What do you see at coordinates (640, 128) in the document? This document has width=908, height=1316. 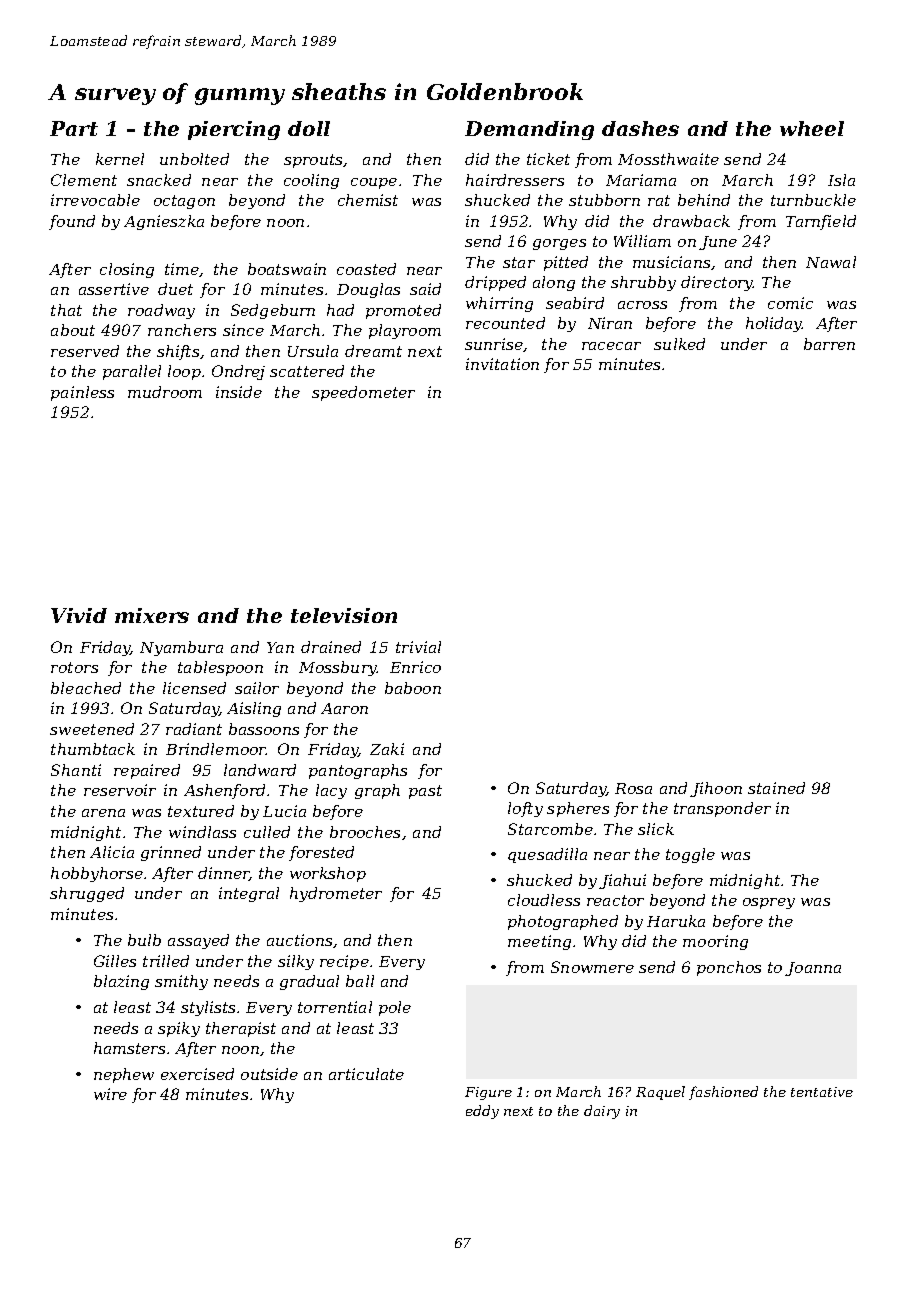 I see `dashes` at bounding box center [640, 128].
